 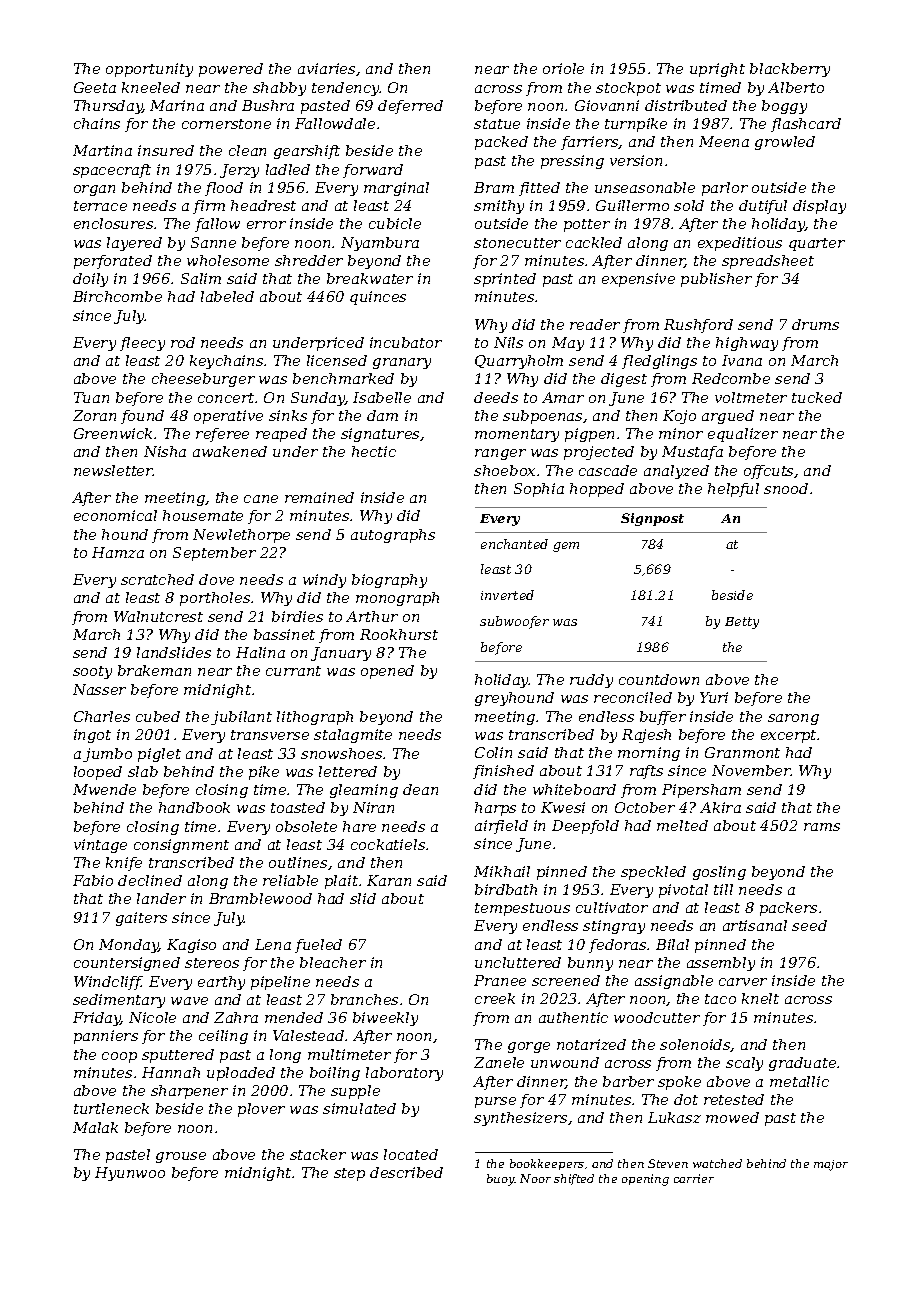 I want to click on Bushra, so click(x=268, y=105).
